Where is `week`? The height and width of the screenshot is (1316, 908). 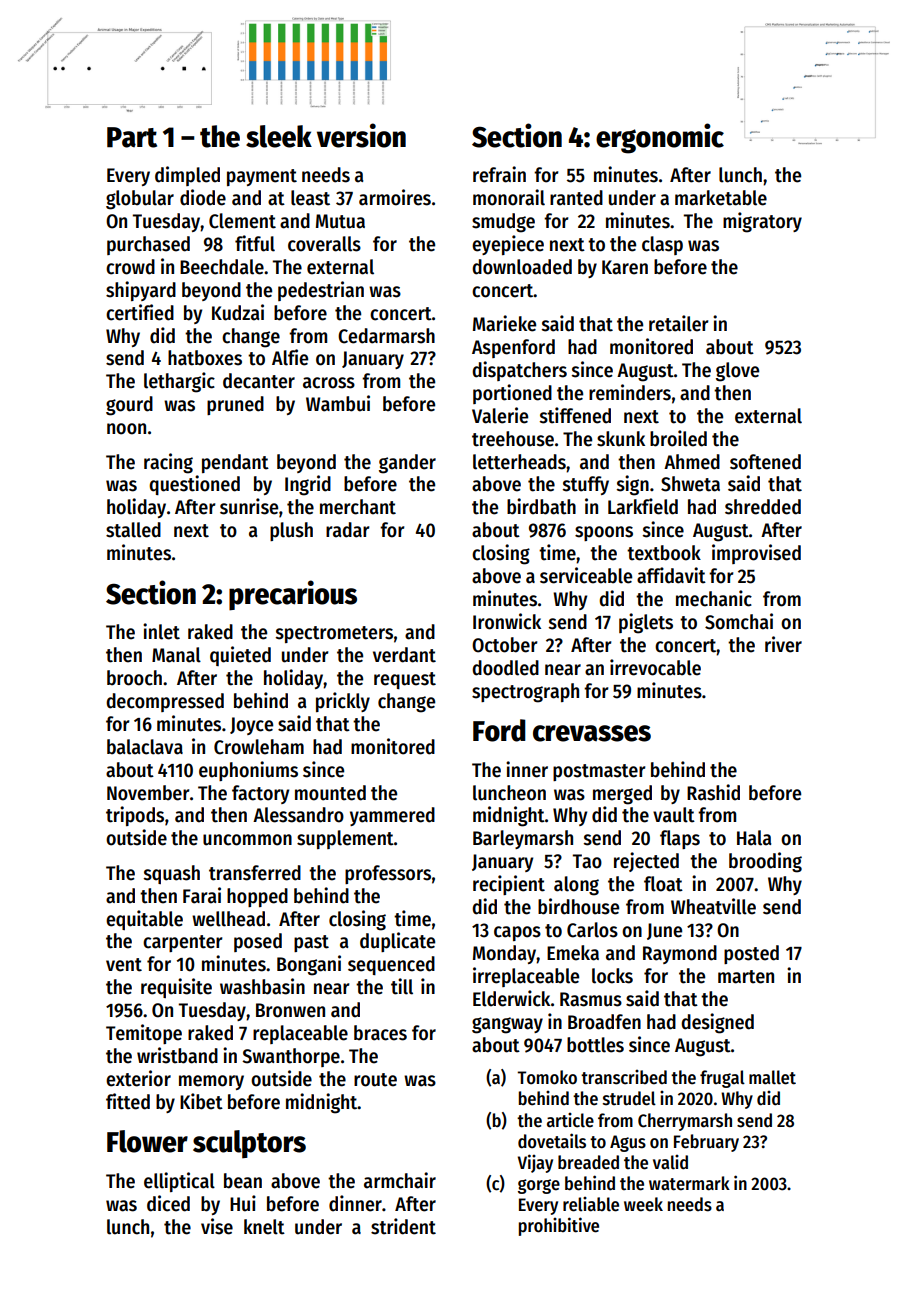 week is located at coordinates (643, 1204).
